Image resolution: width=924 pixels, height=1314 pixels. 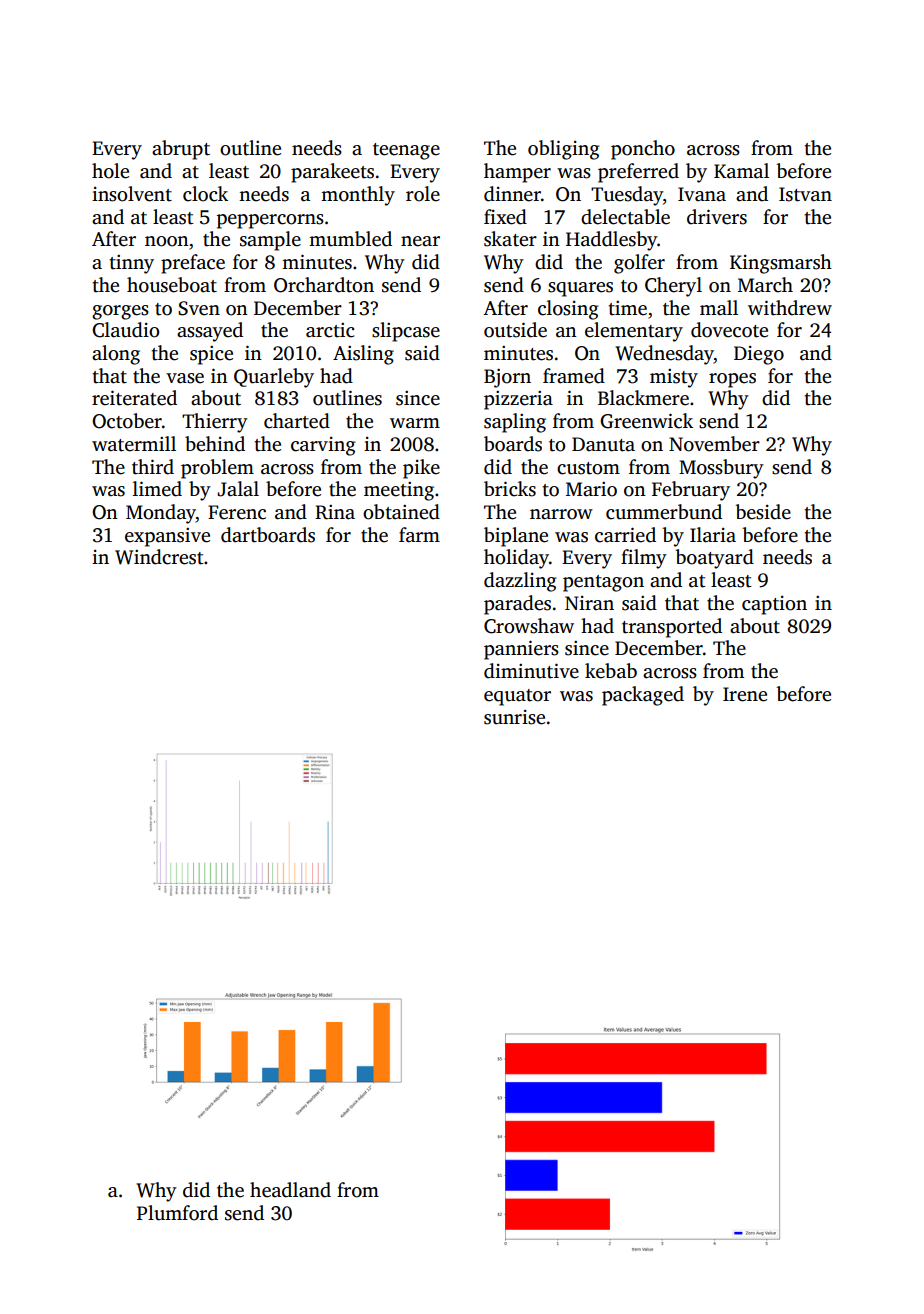 I want to click on panniers, so click(x=521, y=650).
